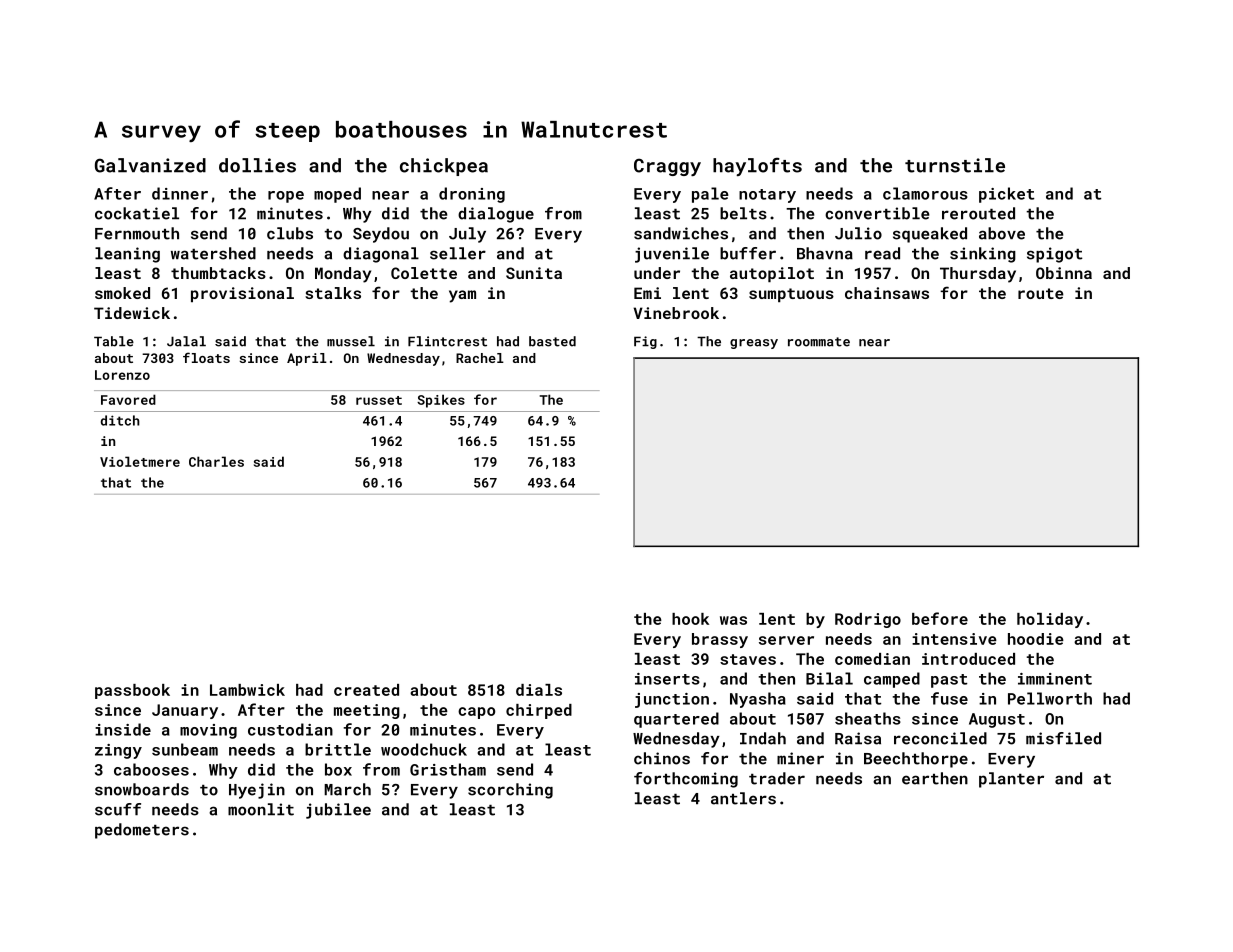  I want to click on roommate, so click(819, 342).
